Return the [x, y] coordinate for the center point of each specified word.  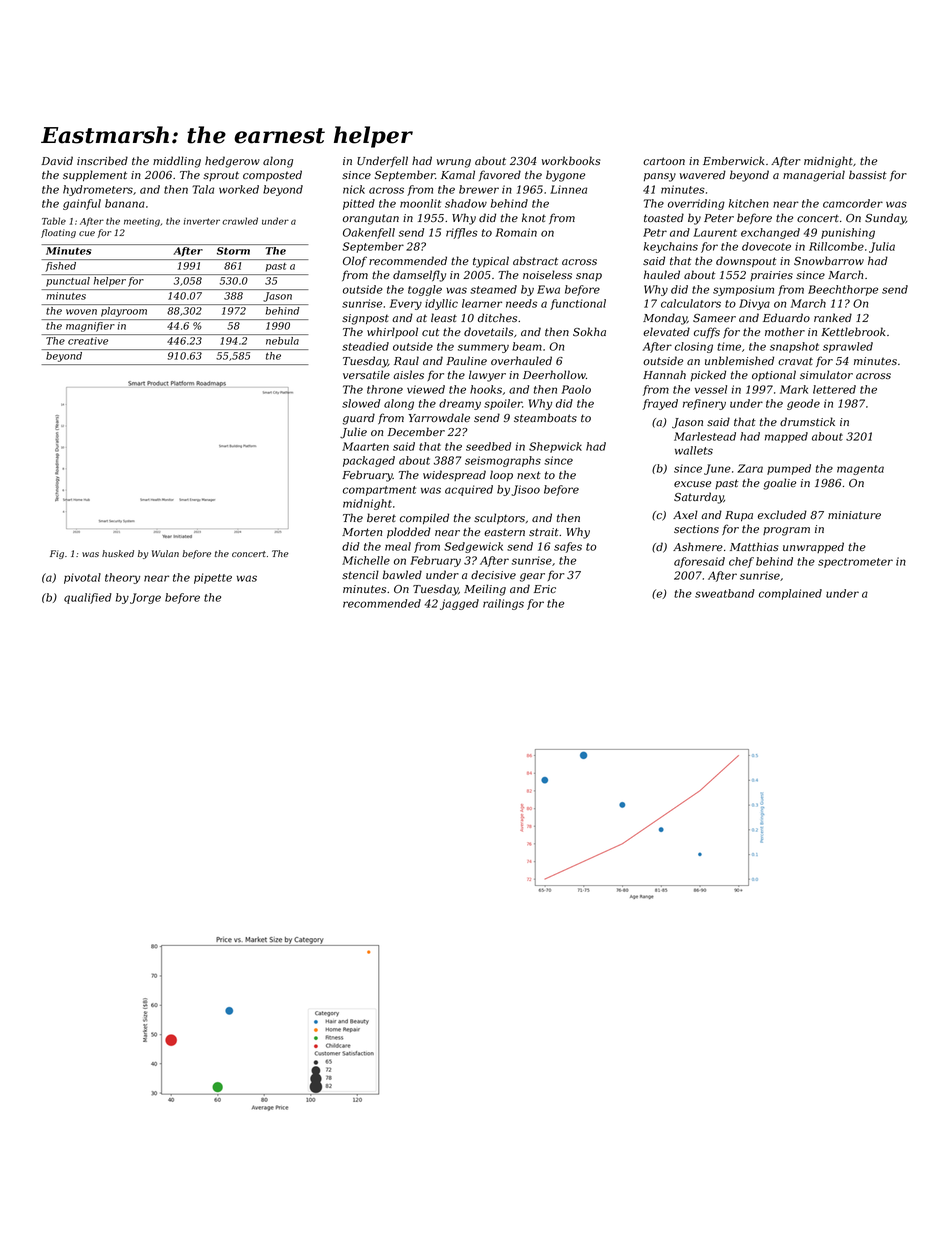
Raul [406, 360]
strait [544, 532]
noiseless [547, 275]
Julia [882, 247]
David [57, 160]
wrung [454, 163]
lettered [834, 389]
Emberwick [734, 160]
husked [118, 553]
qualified [88, 598]
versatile [366, 374]
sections [696, 529]
